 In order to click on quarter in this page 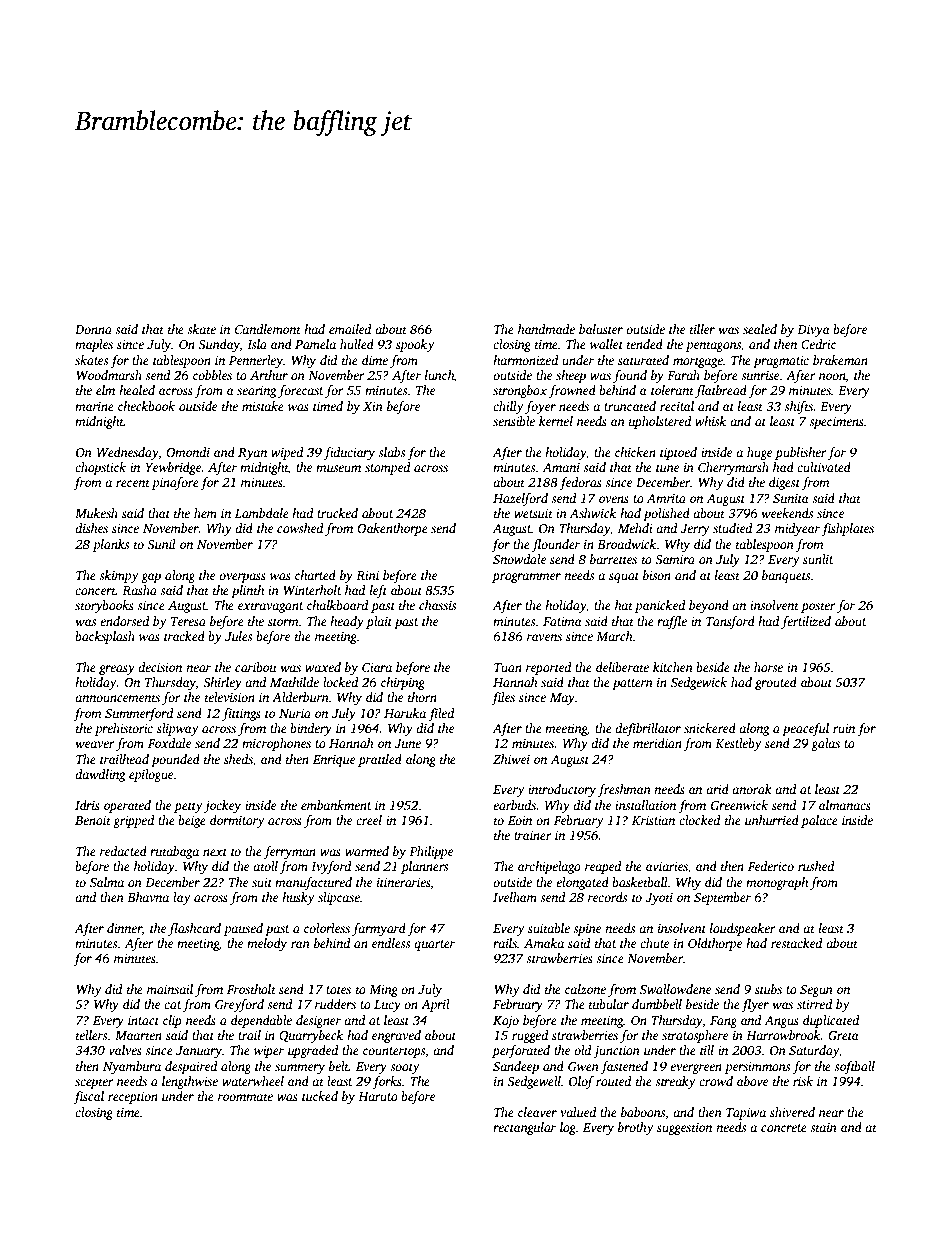, I will do `click(434, 945)`.
